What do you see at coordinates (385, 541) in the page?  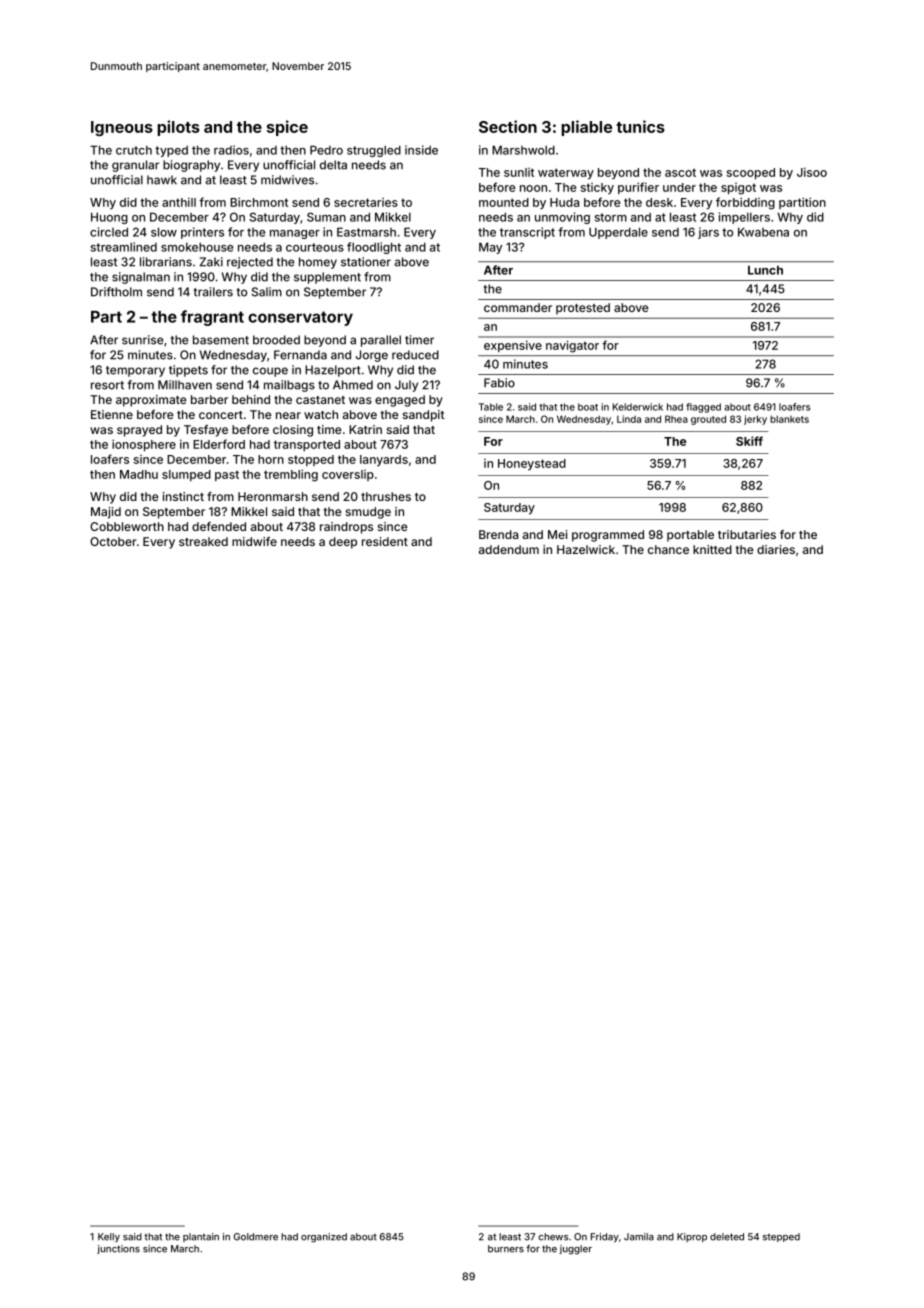 I see `resident` at bounding box center [385, 541].
